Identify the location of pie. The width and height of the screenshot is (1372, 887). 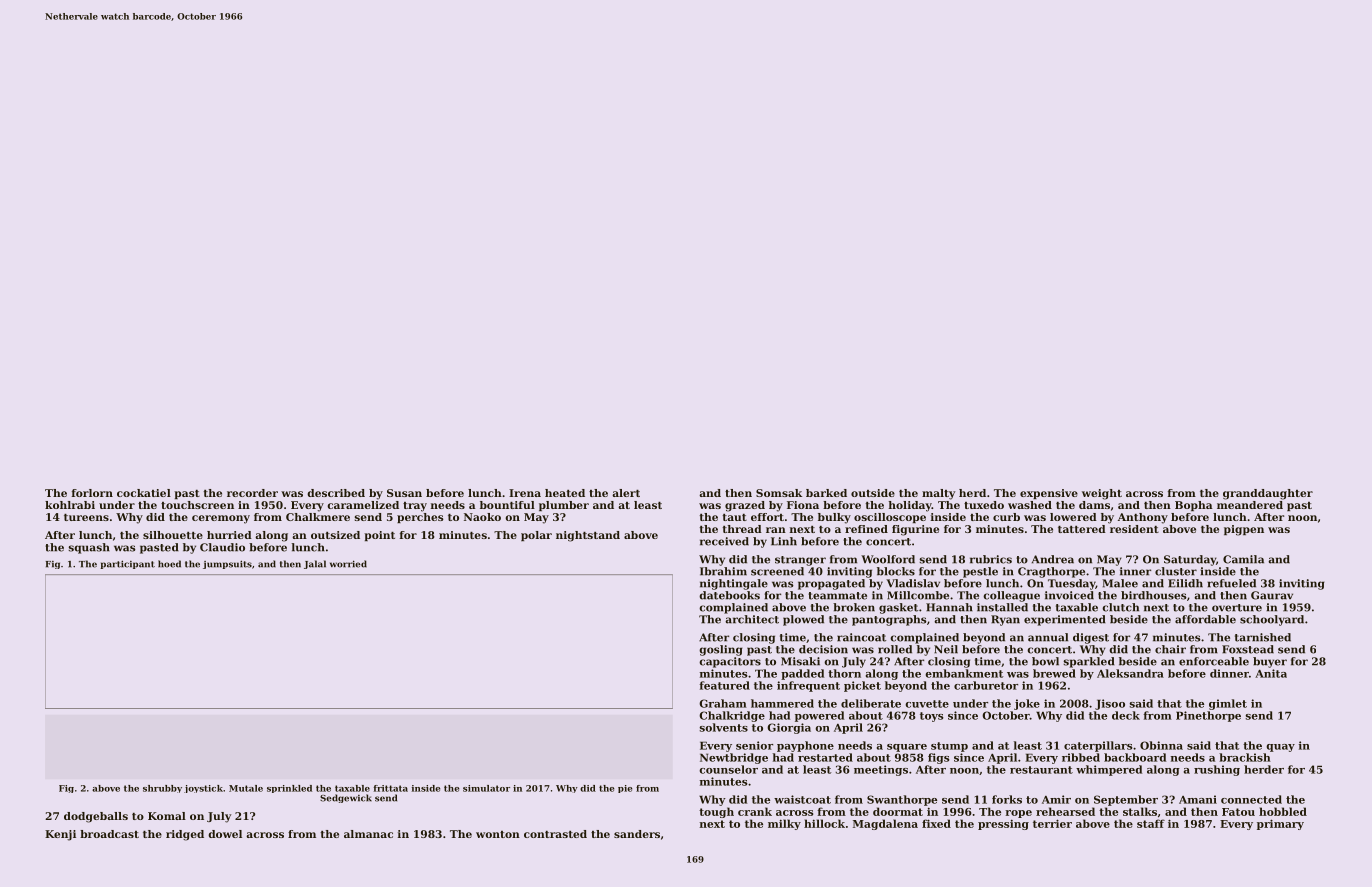
(625, 789).
